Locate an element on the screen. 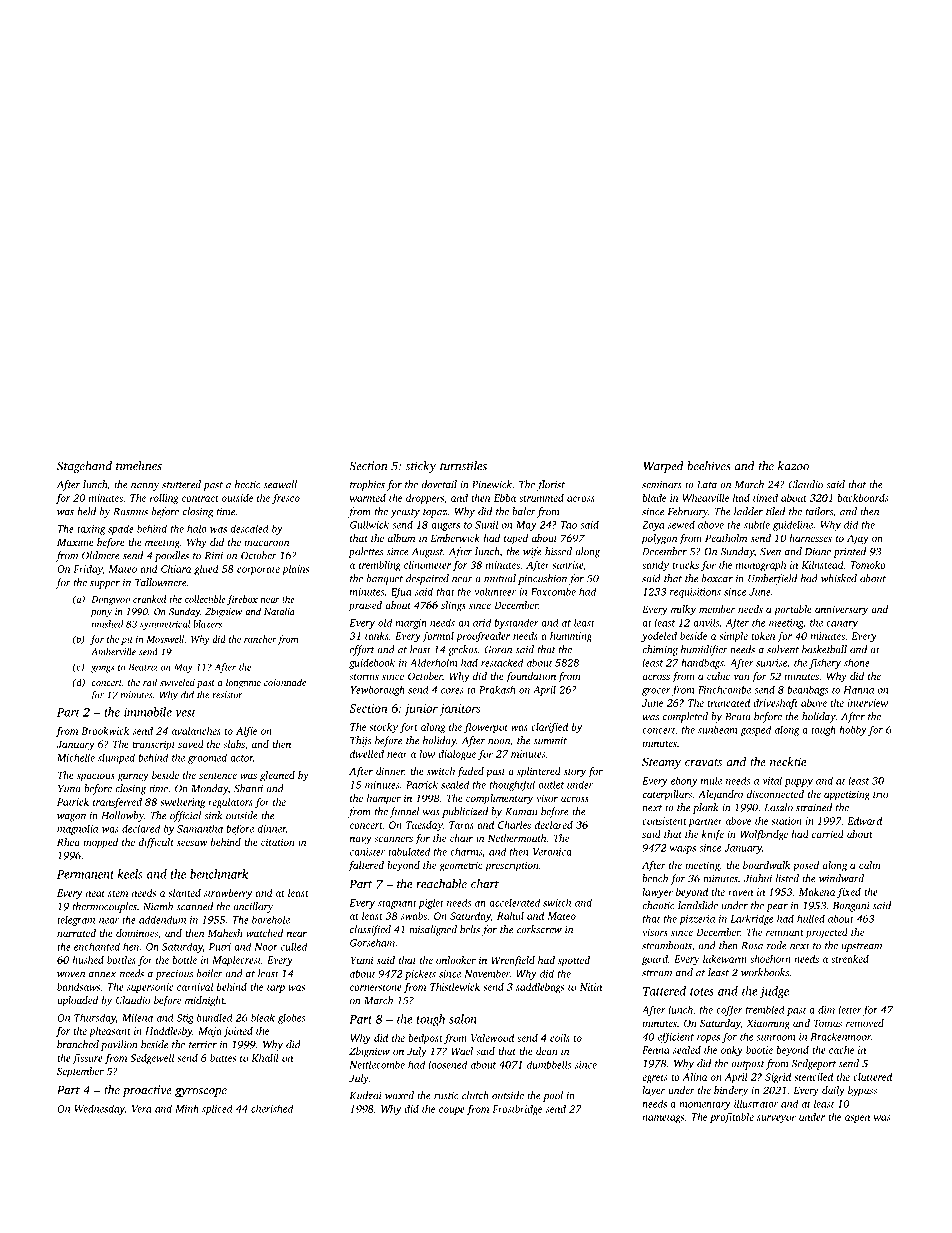 This screenshot has width=952, height=1233. shone is located at coordinates (857, 662).
